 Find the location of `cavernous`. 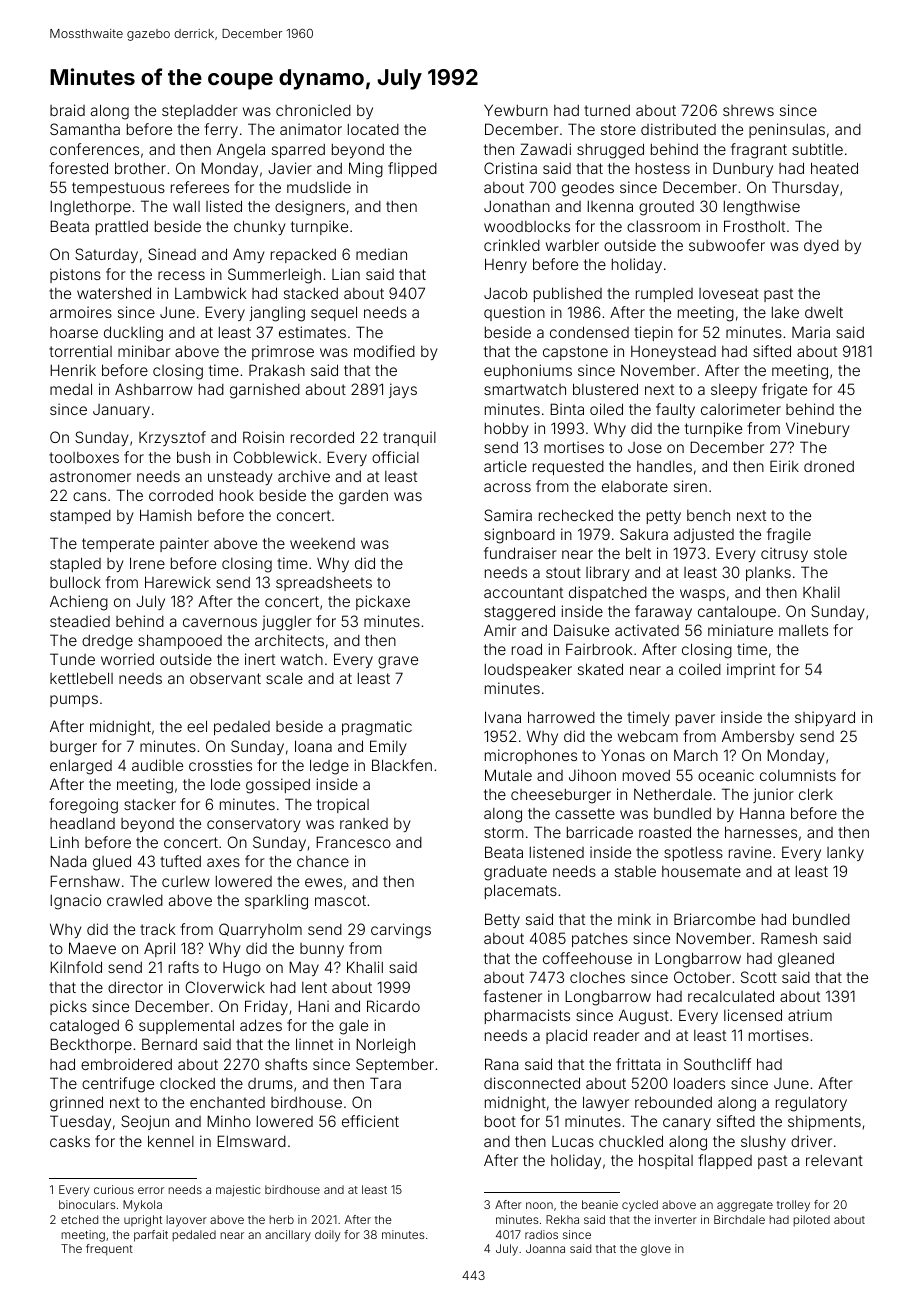

cavernous is located at coordinates (220, 622).
